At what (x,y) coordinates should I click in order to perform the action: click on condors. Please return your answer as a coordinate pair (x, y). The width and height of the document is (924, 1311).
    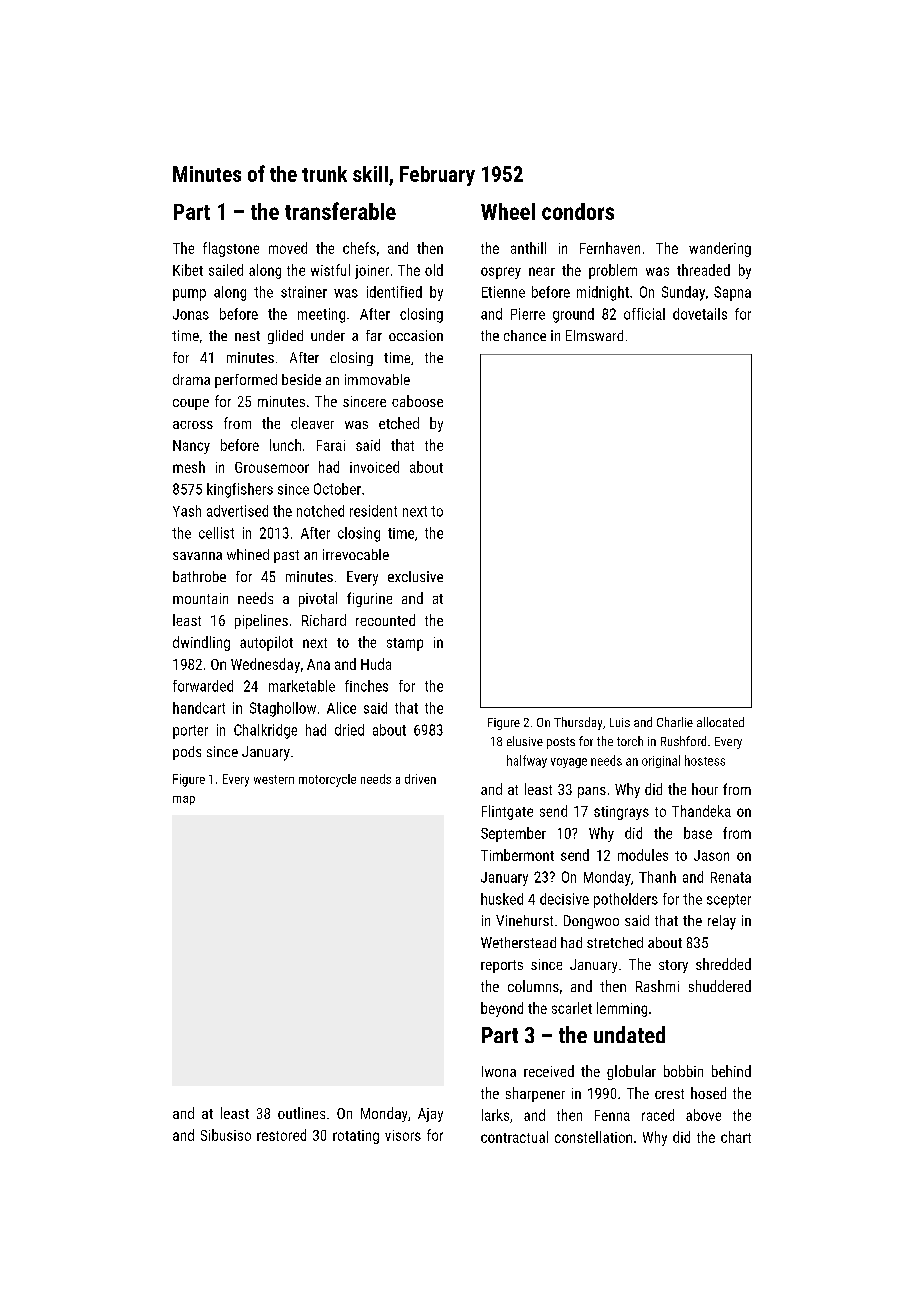
    Looking at the image, I should click on (578, 211).
